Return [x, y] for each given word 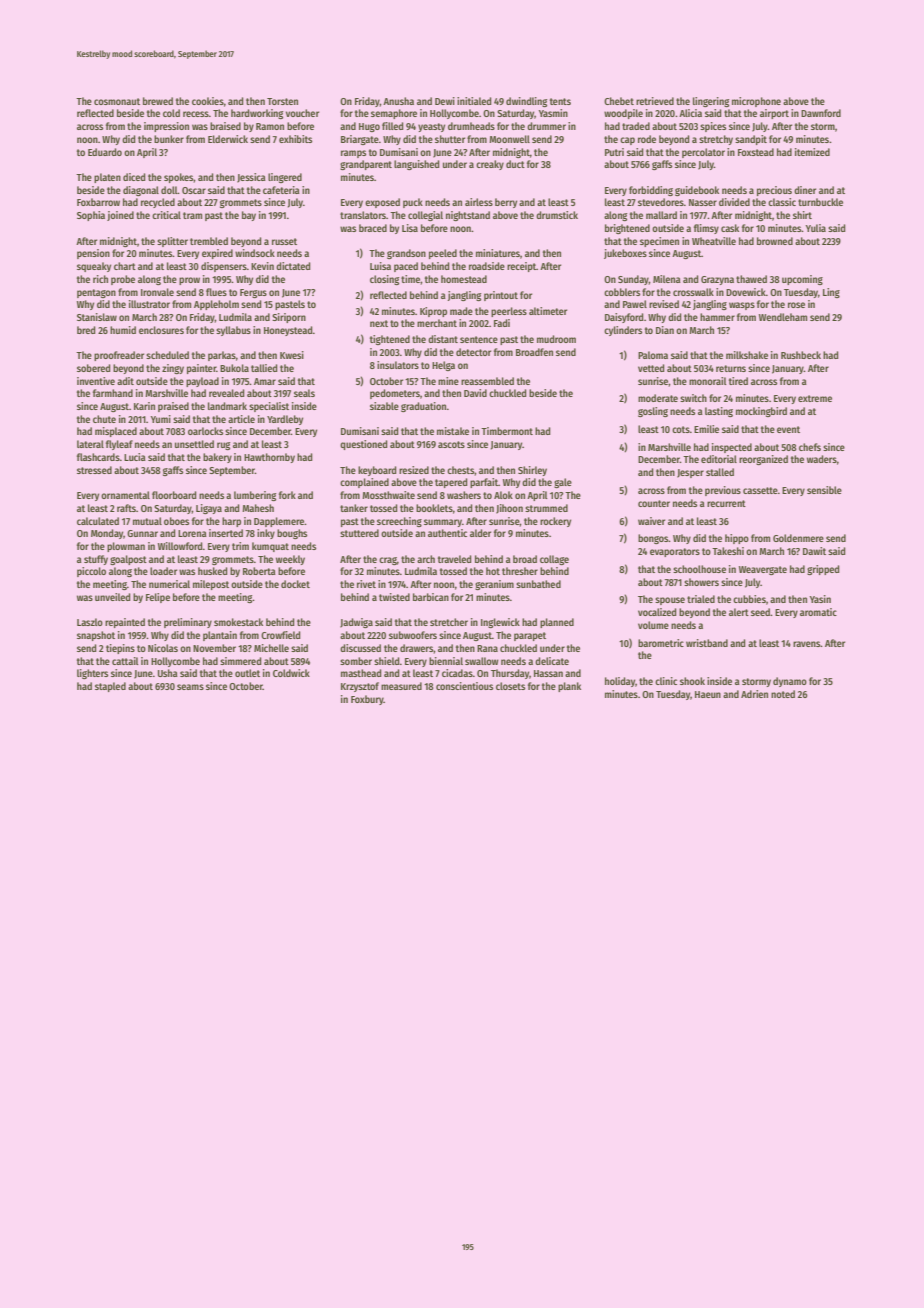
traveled [454, 559]
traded [636, 126]
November [214, 648]
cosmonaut [117, 101]
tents [560, 101]
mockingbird [761, 412]
